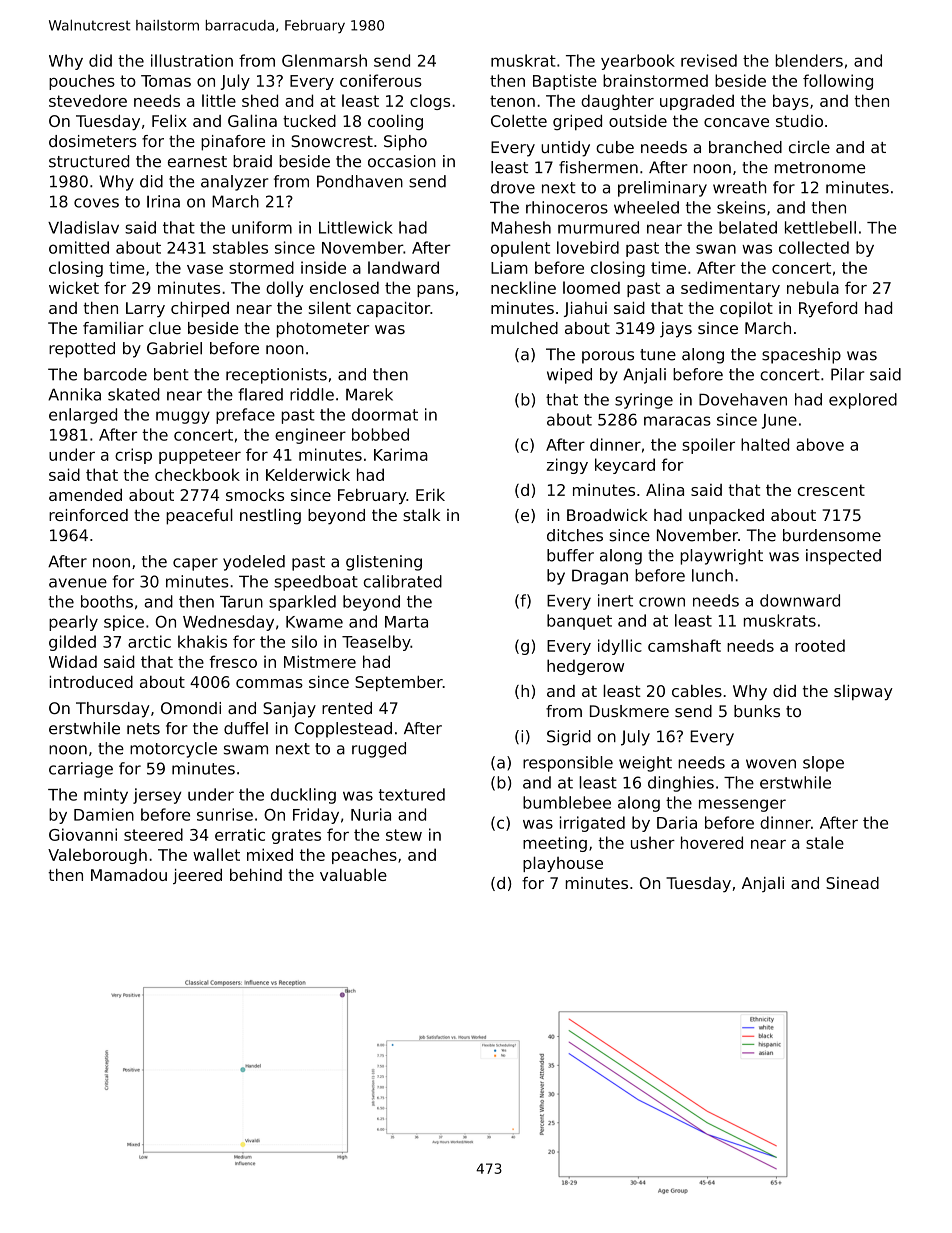  What do you see at coordinates (625, 466) in the document?
I see `keycard` at bounding box center [625, 466].
